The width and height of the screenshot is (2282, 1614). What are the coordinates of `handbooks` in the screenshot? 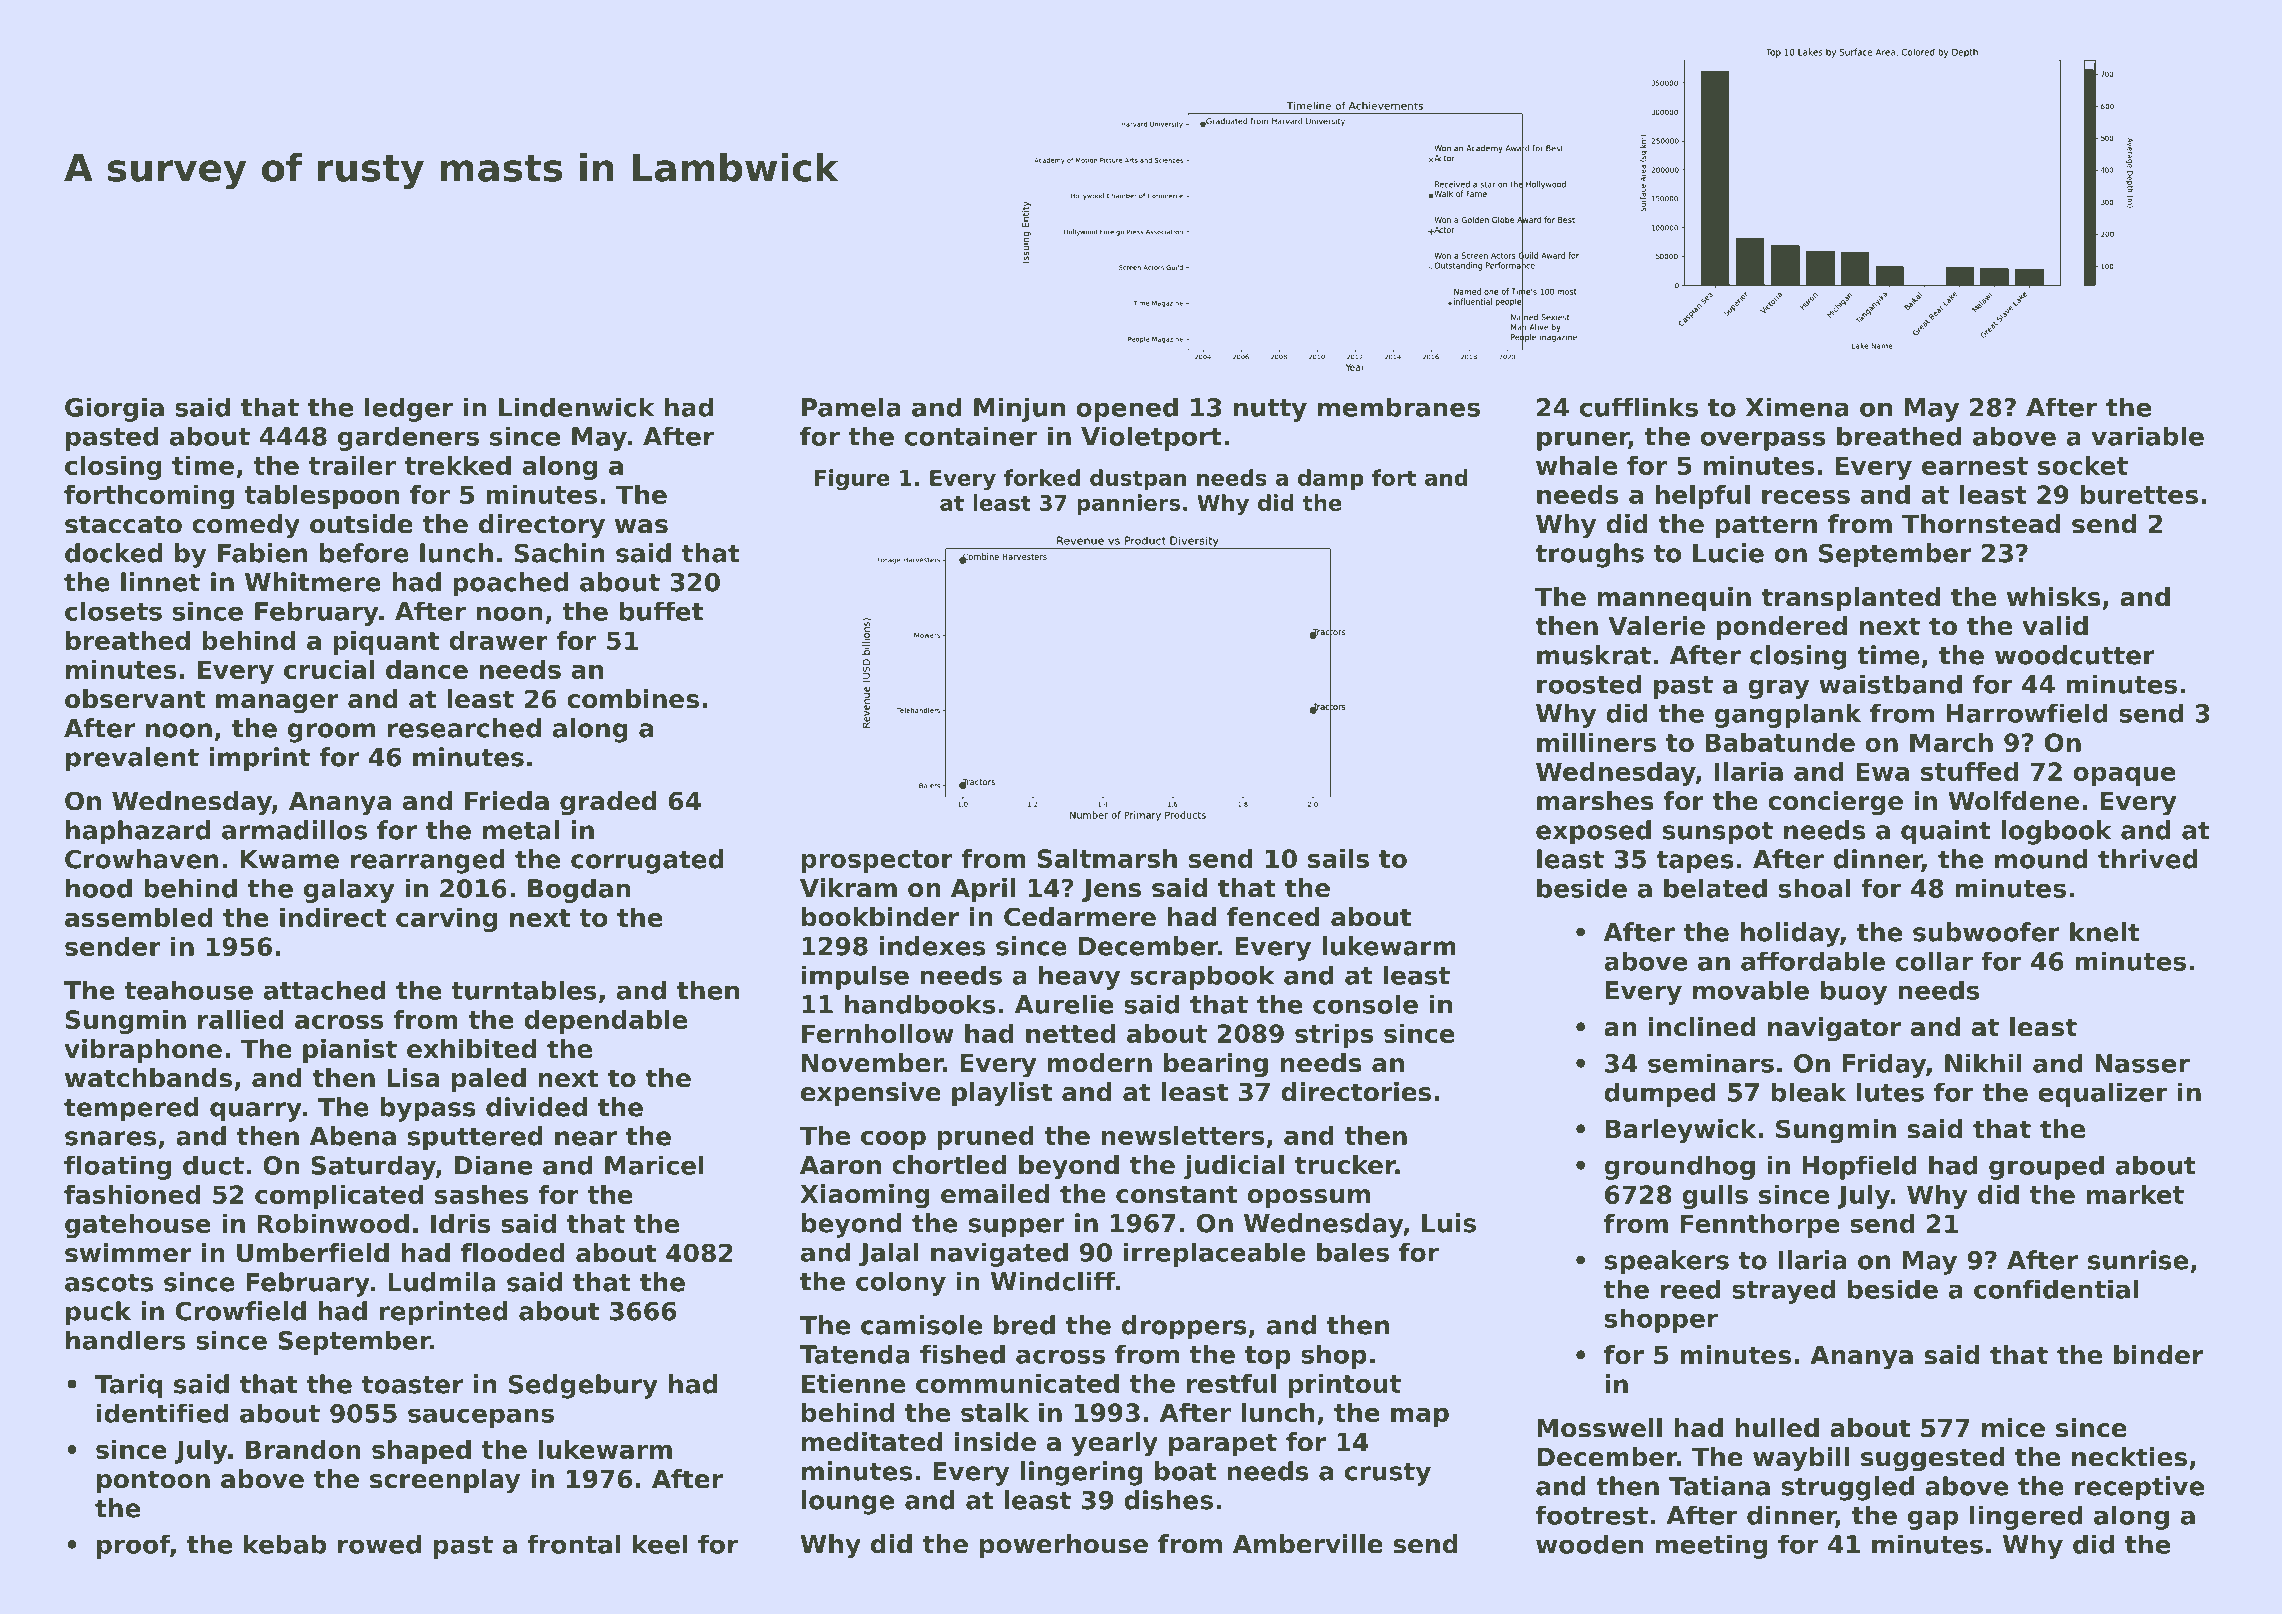 It's located at (920, 1004).
